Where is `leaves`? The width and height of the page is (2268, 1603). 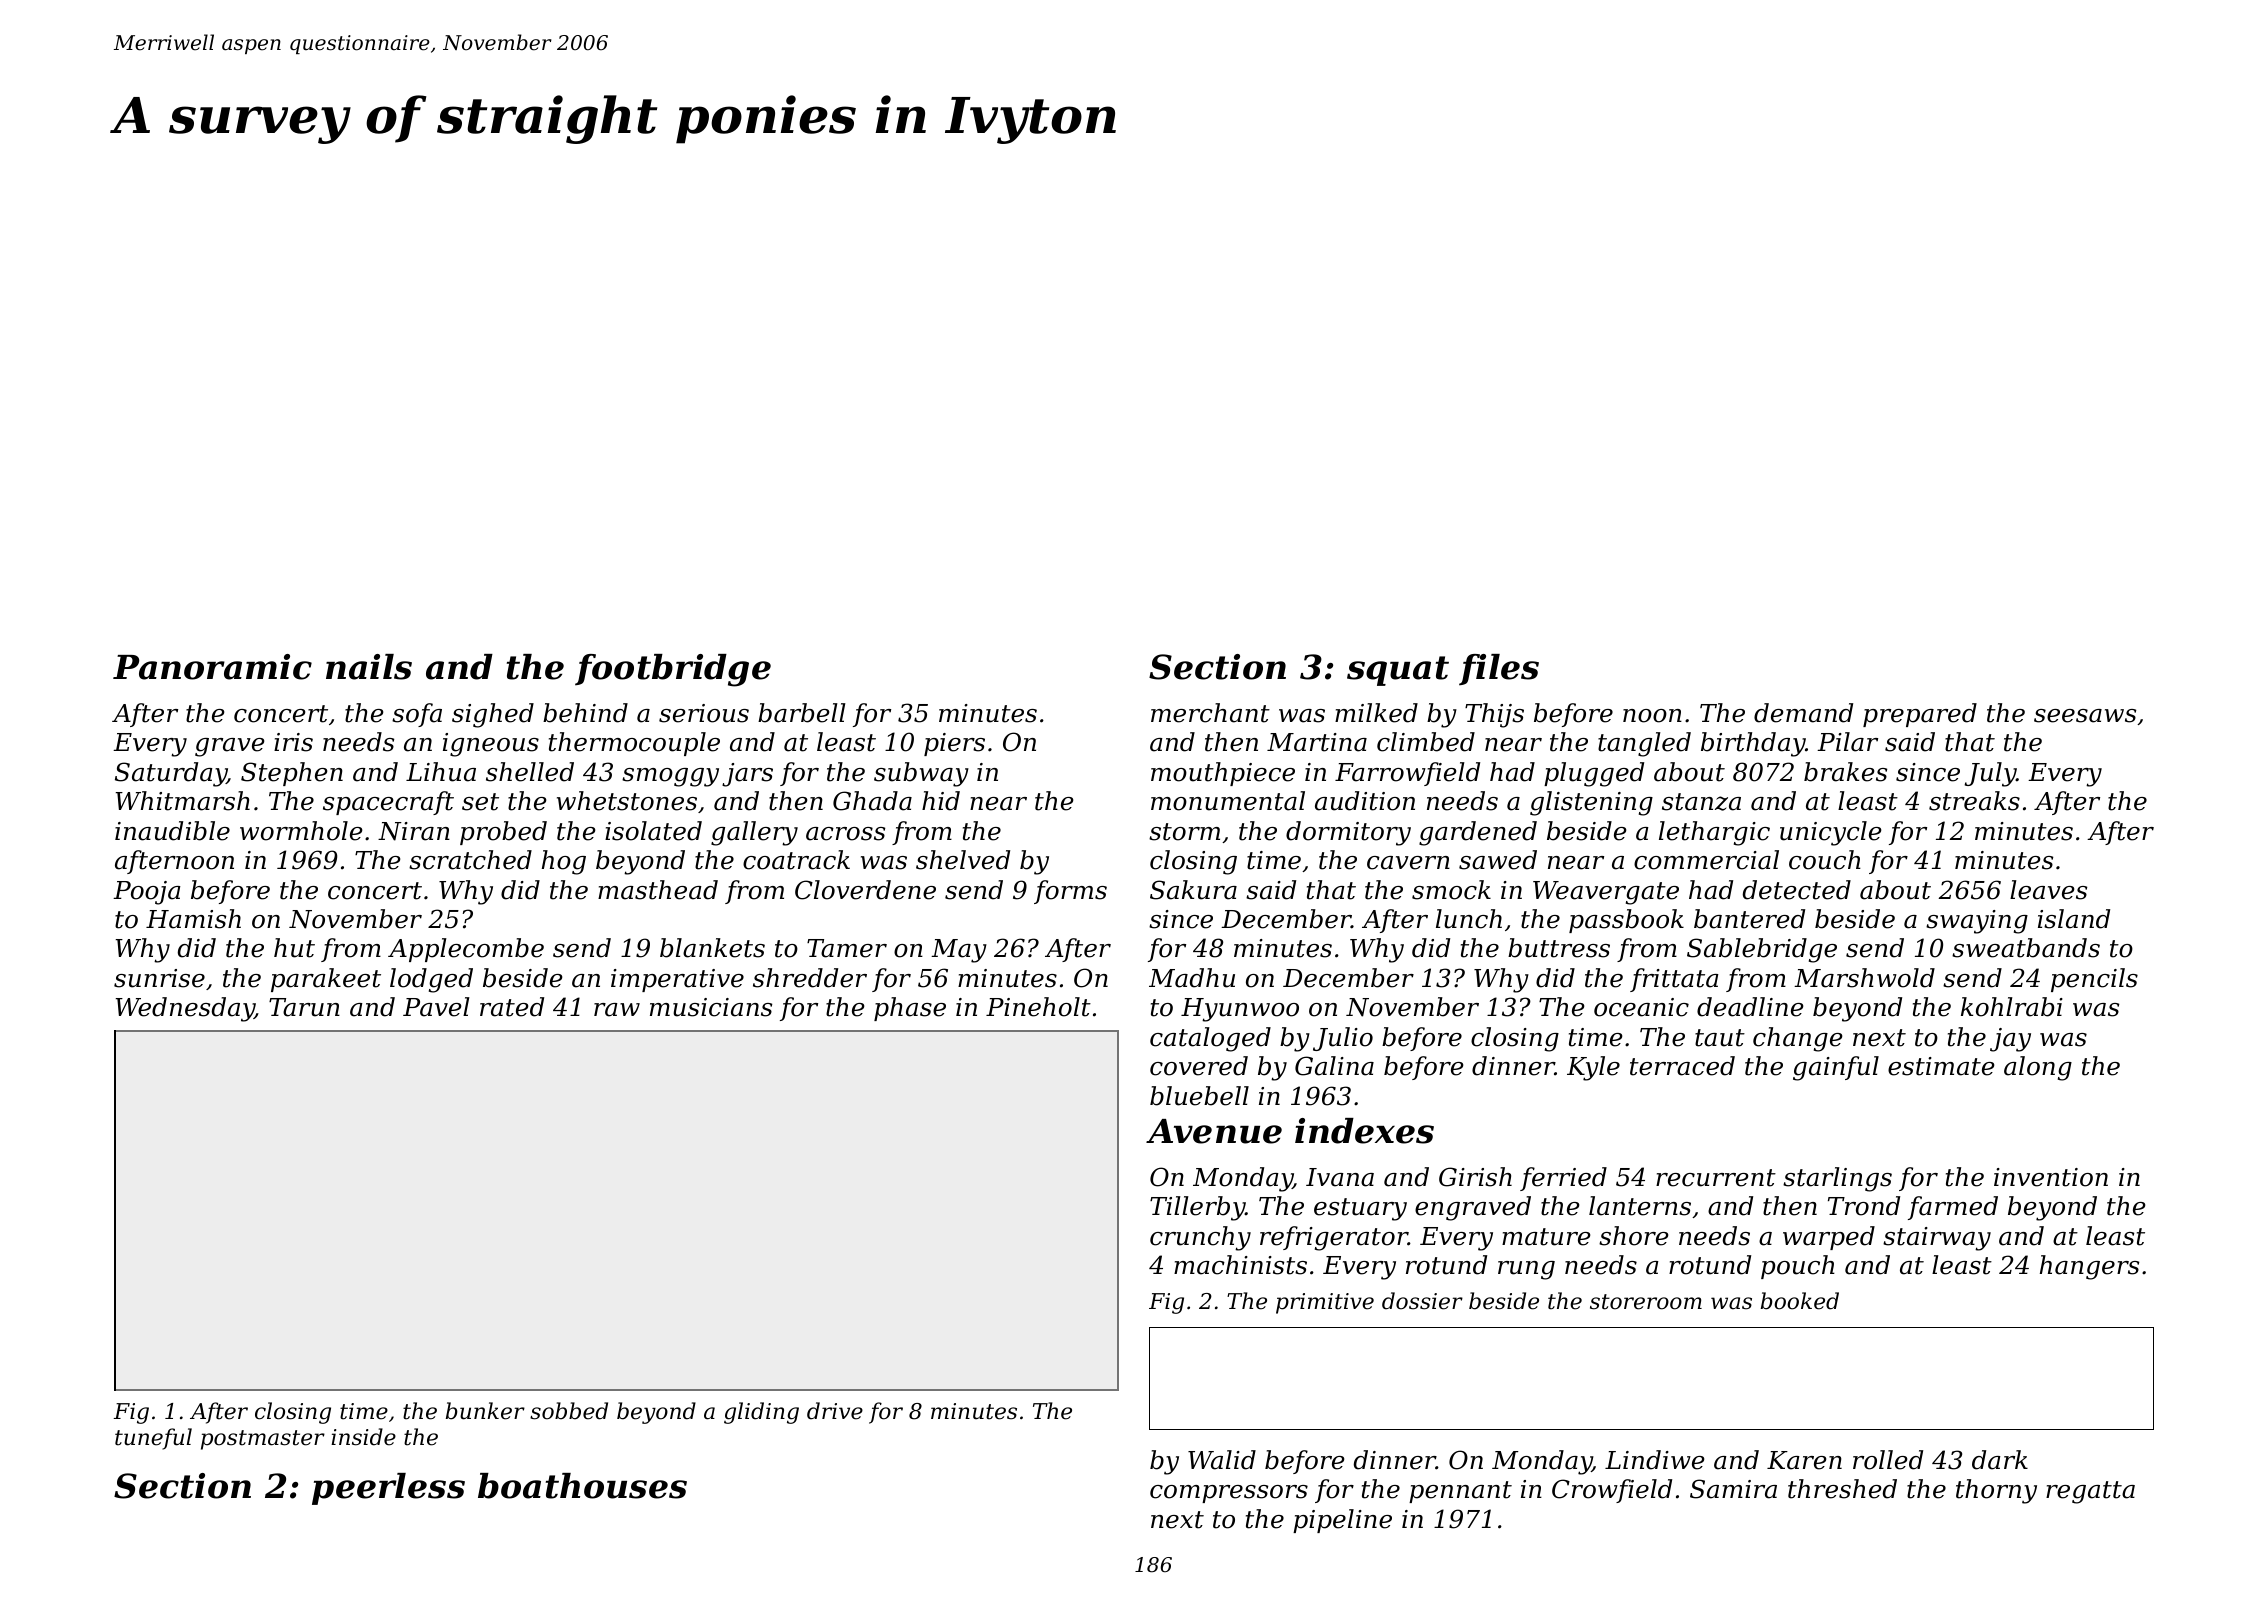 leaves is located at coordinates (2048, 890).
